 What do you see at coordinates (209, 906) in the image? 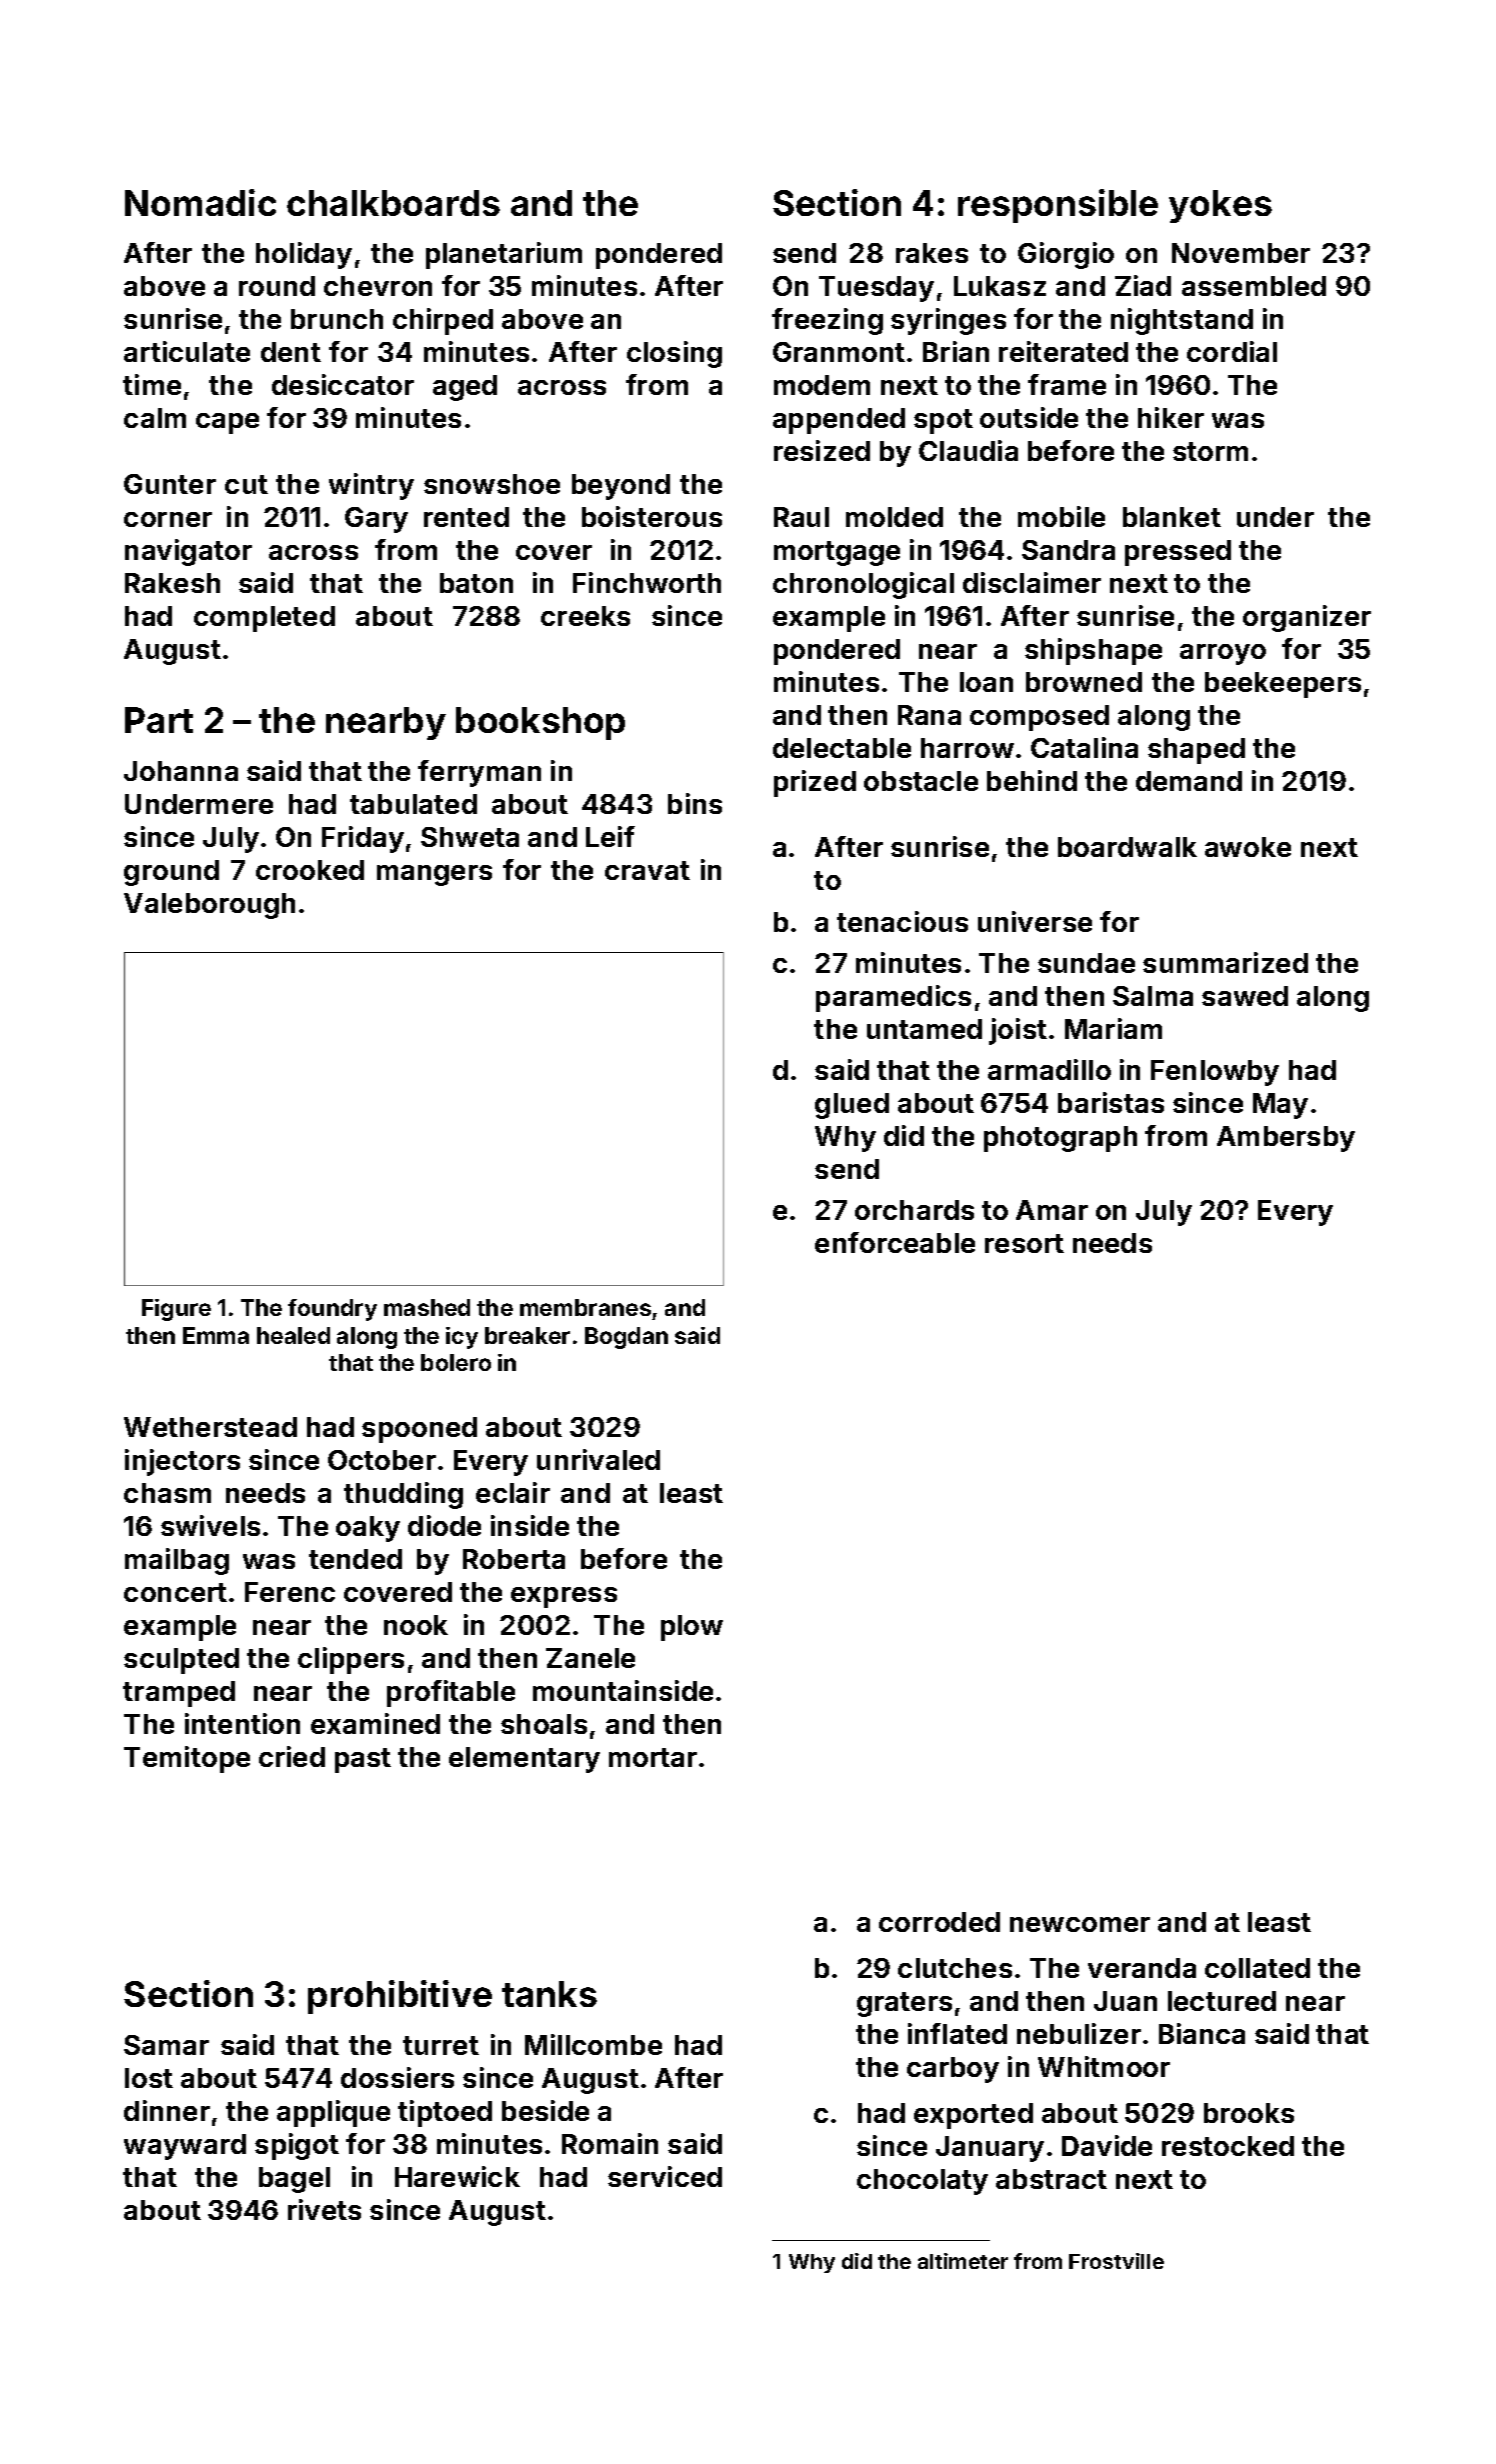
I see `Valeborough` at bounding box center [209, 906].
